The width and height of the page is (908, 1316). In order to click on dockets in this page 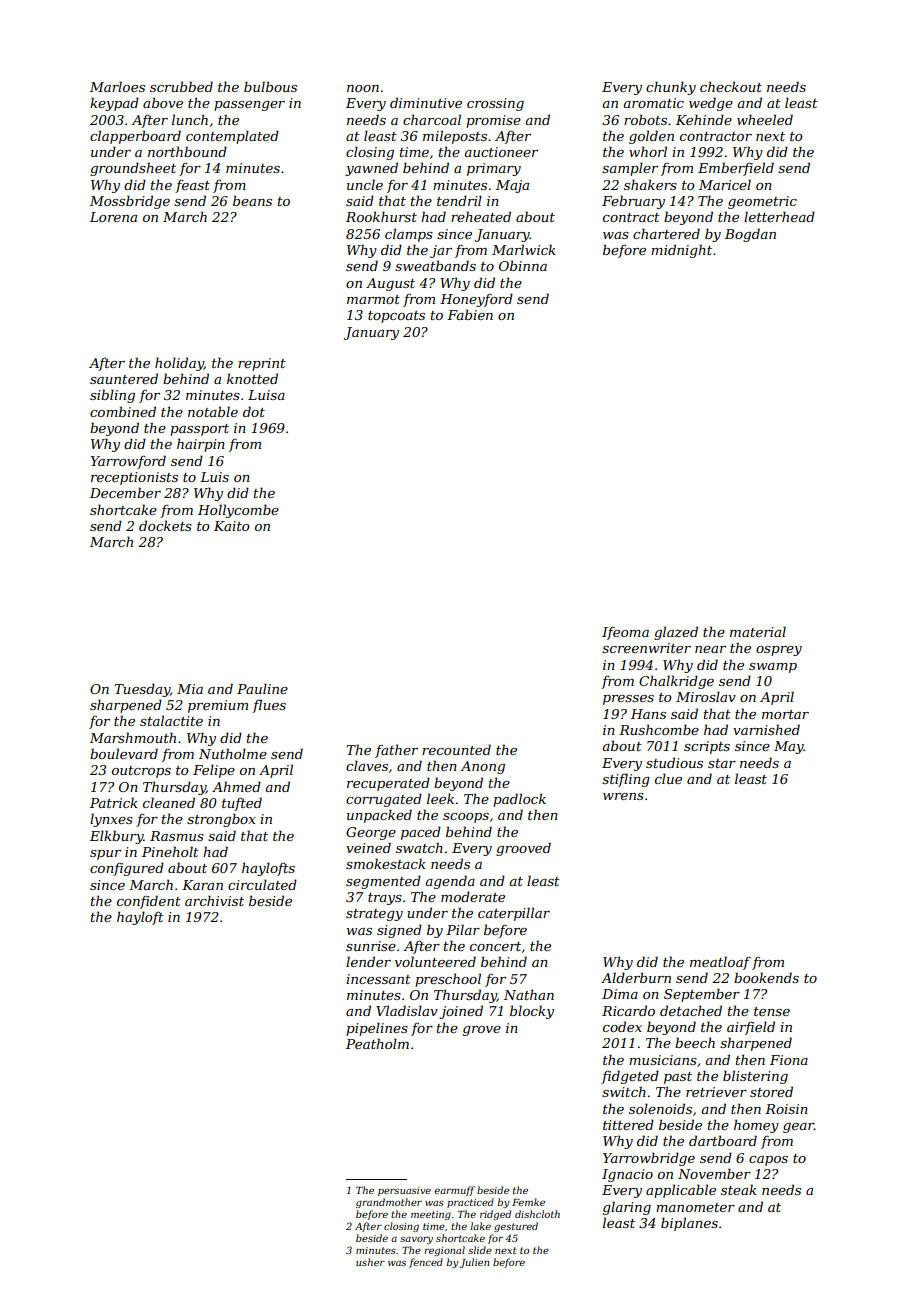, I will do `click(165, 525)`.
